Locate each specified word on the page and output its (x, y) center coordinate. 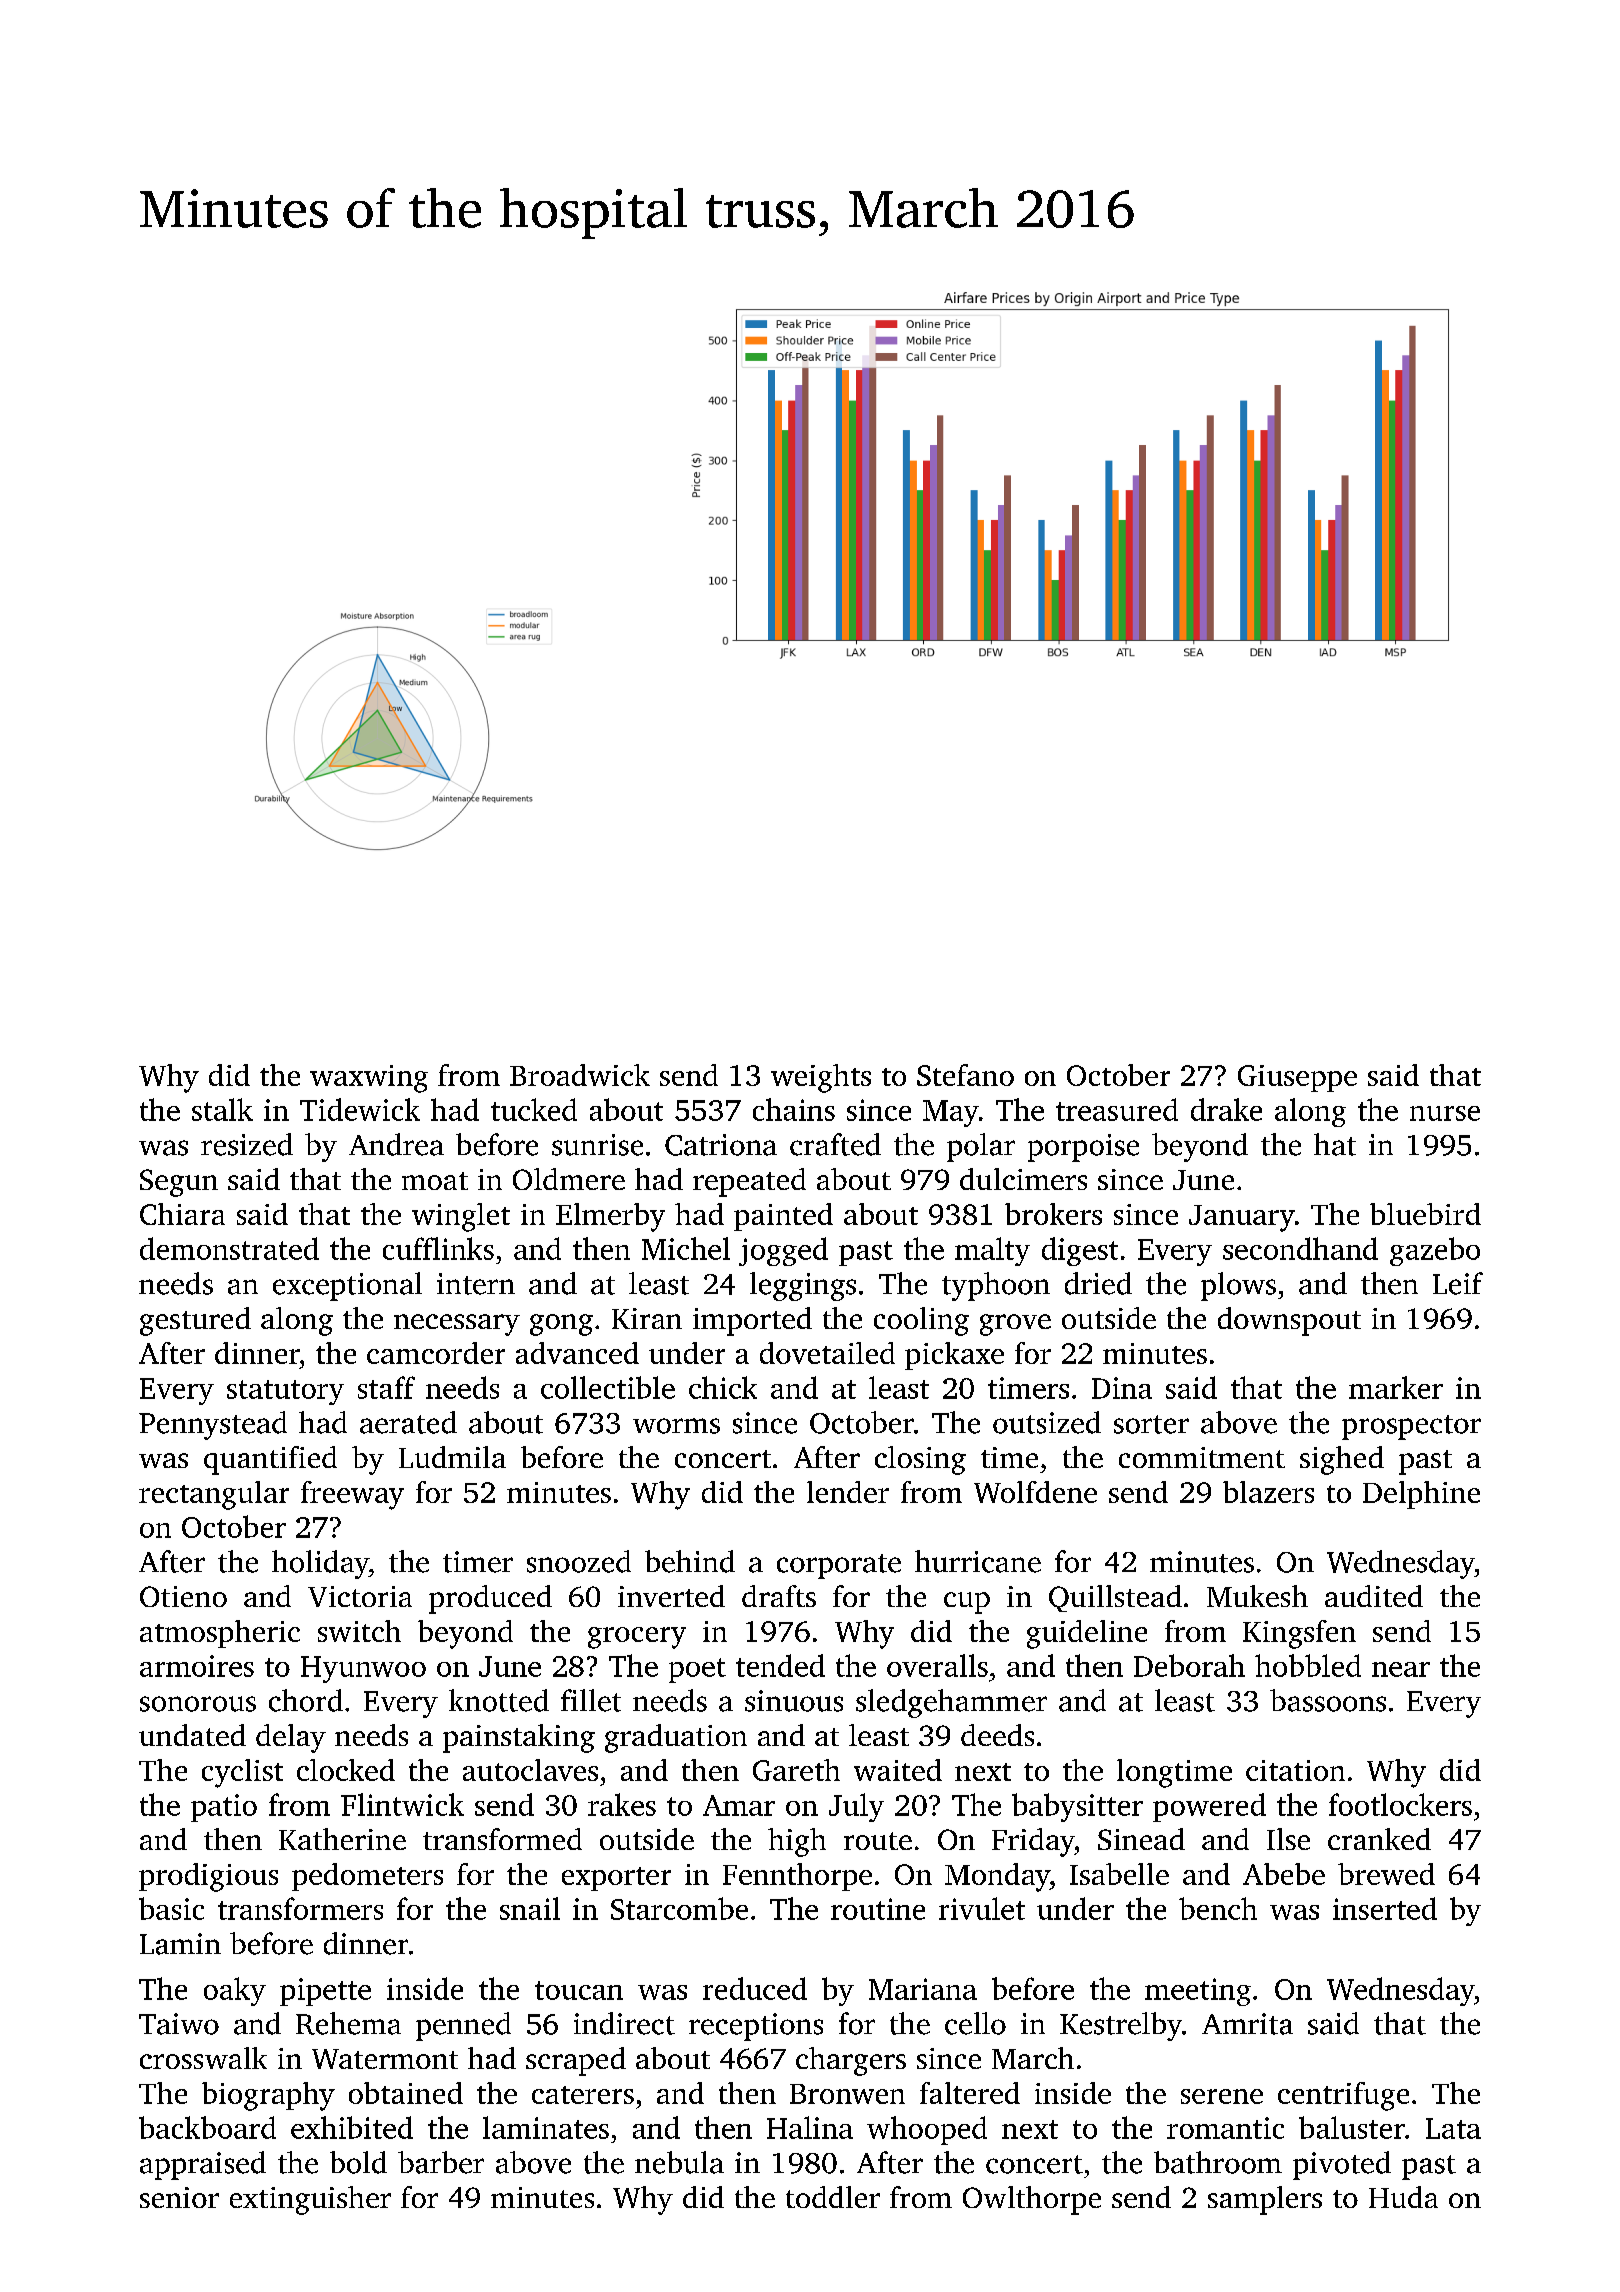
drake (1226, 1109)
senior (179, 2197)
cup (967, 1603)
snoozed (579, 1561)
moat (435, 1181)
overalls (937, 1665)
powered (1209, 1807)
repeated (749, 1182)
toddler (833, 2197)
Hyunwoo (363, 1669)
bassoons (1328, 1700)
